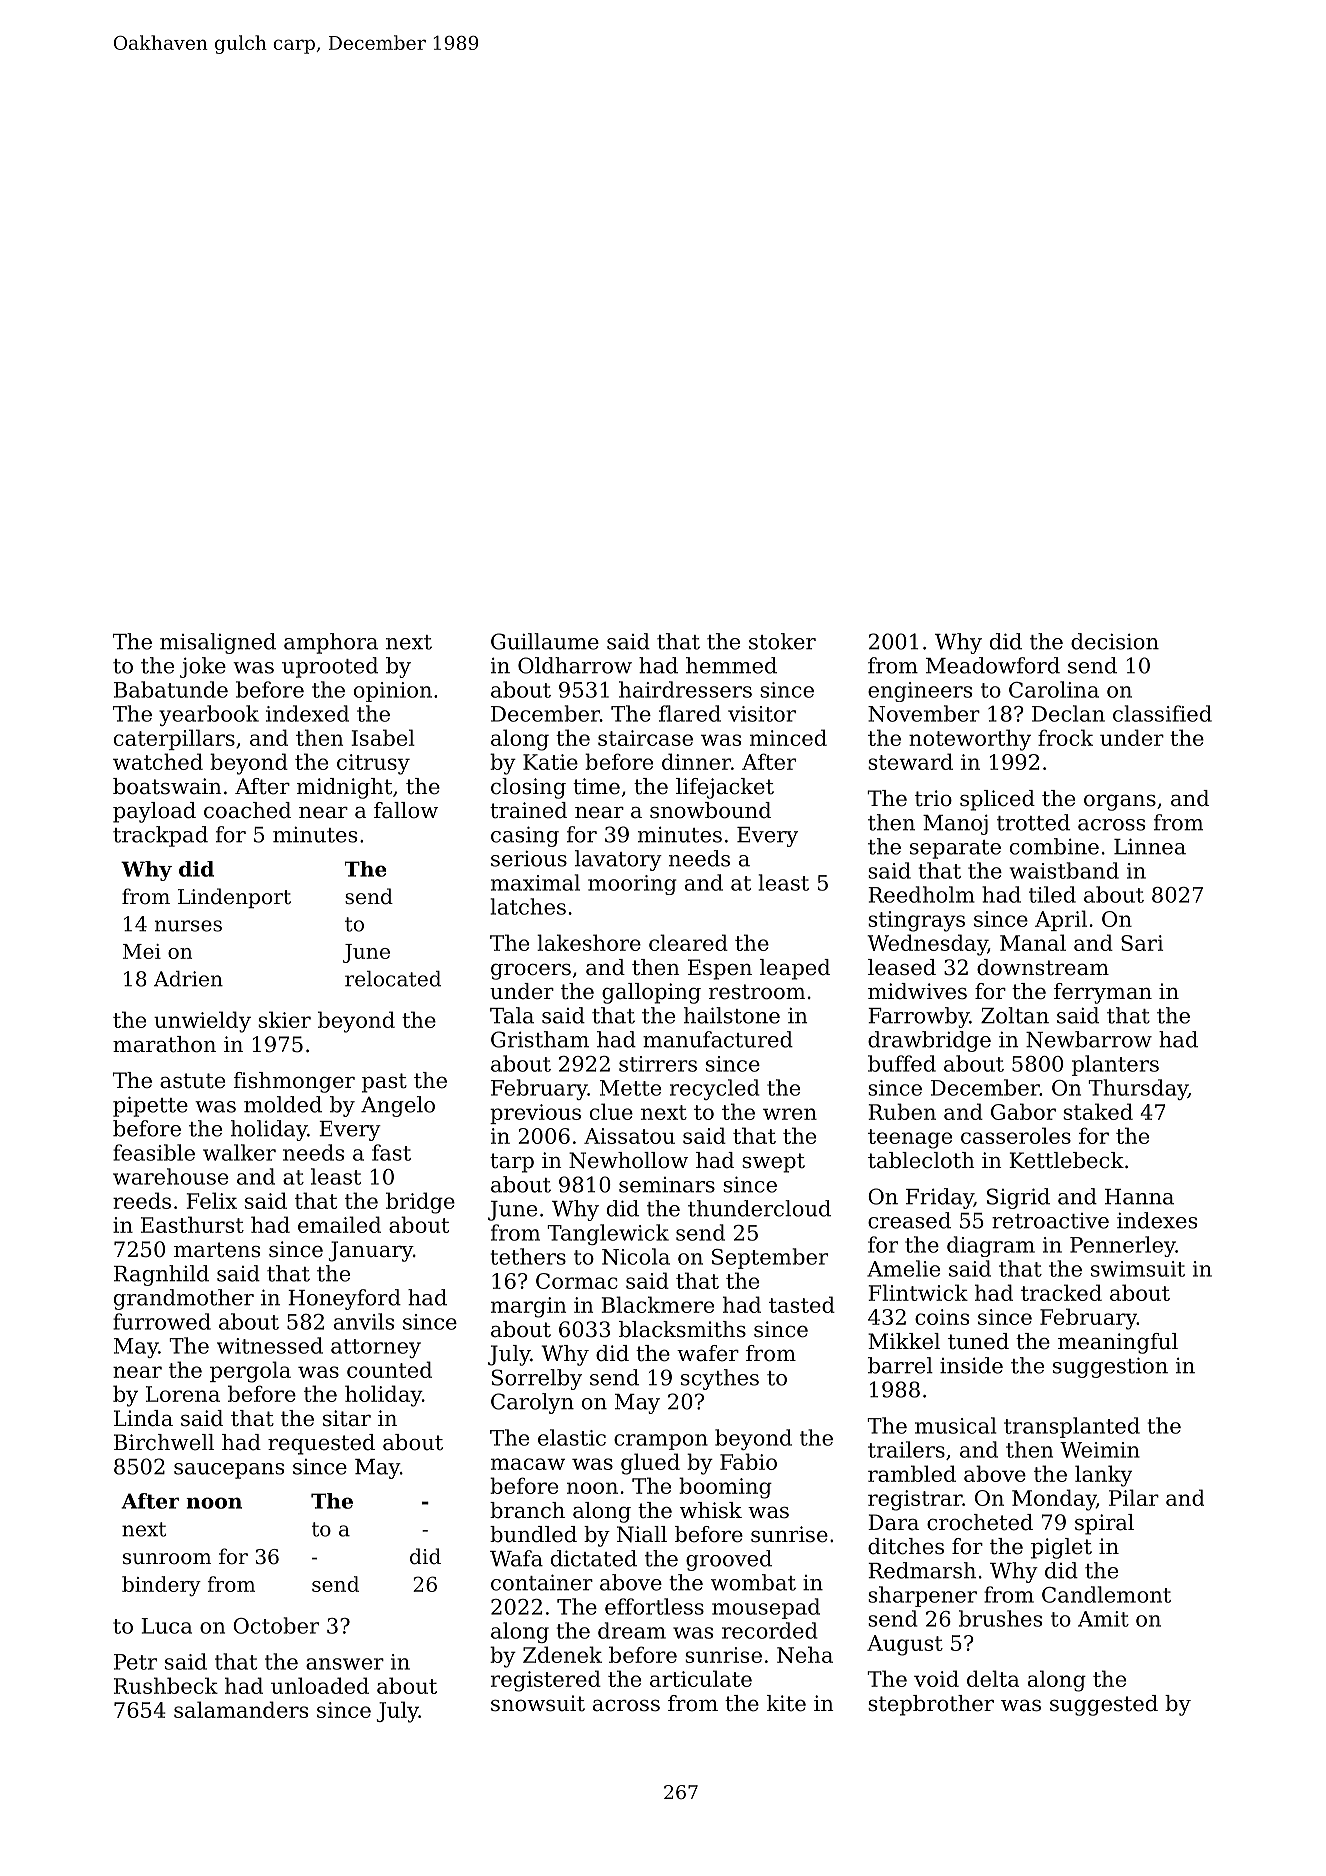 The image size is (1326, 1876). Describe the element at coordinates (154, 1152) in the screenshot. I see `feasible` at that location.
